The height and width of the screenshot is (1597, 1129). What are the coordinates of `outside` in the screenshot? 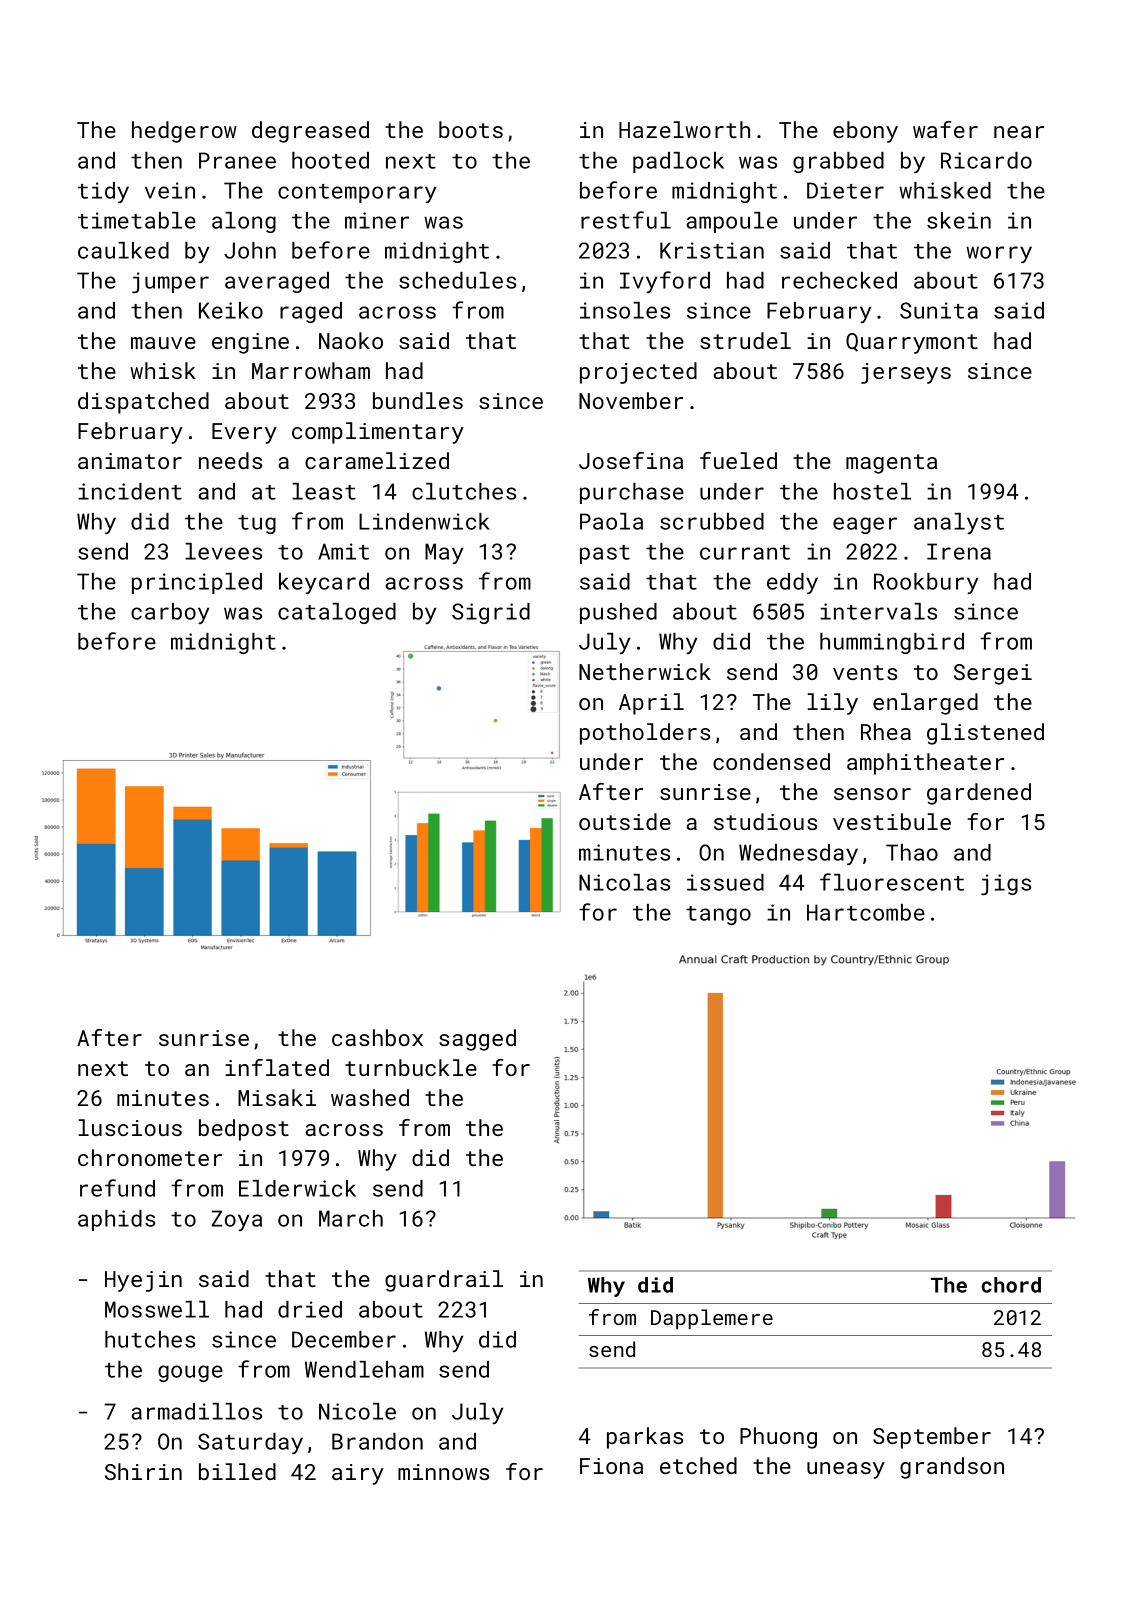 It's located at (625, 821).
